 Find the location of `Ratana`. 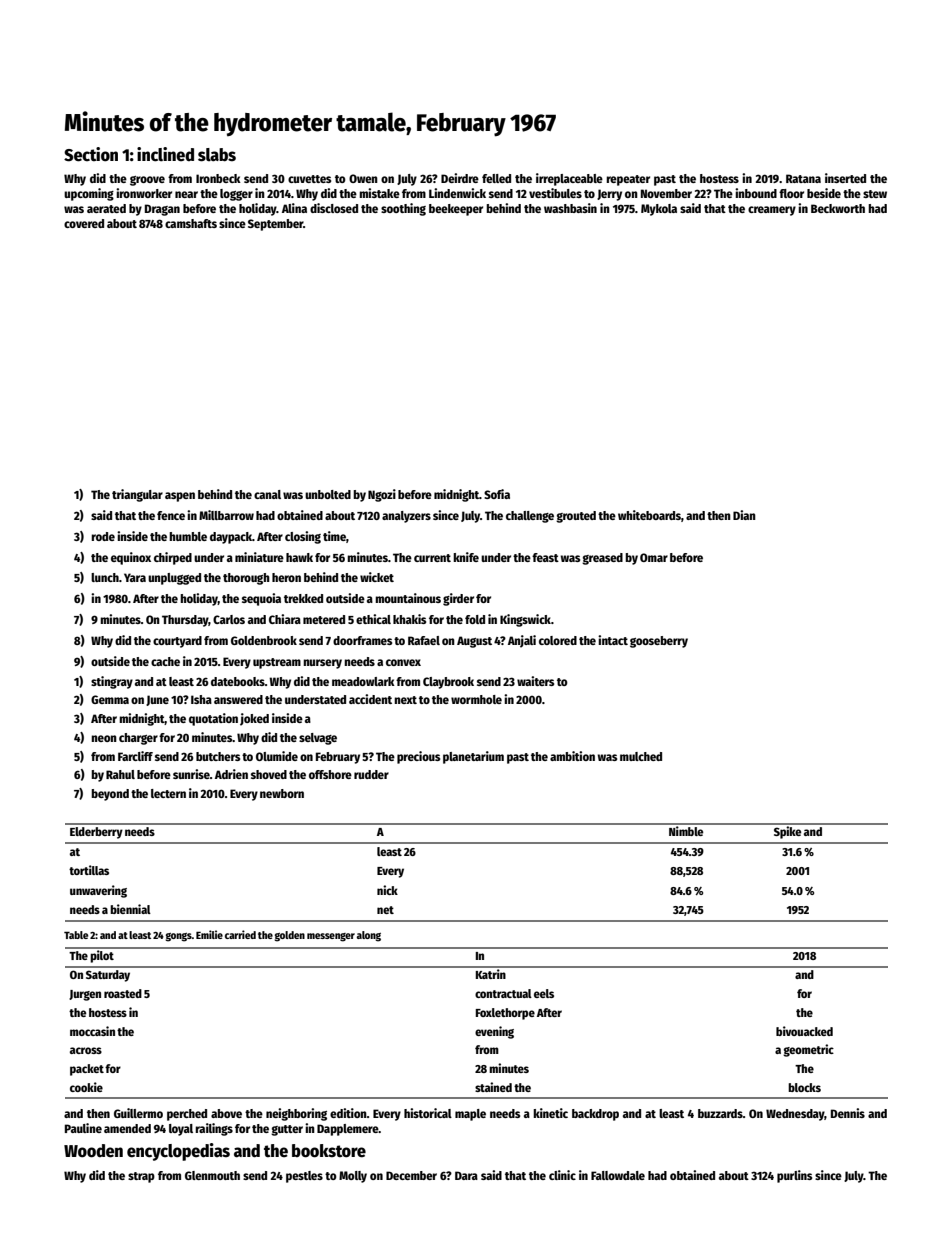

Ratana is located at coordinates (803, 178).
